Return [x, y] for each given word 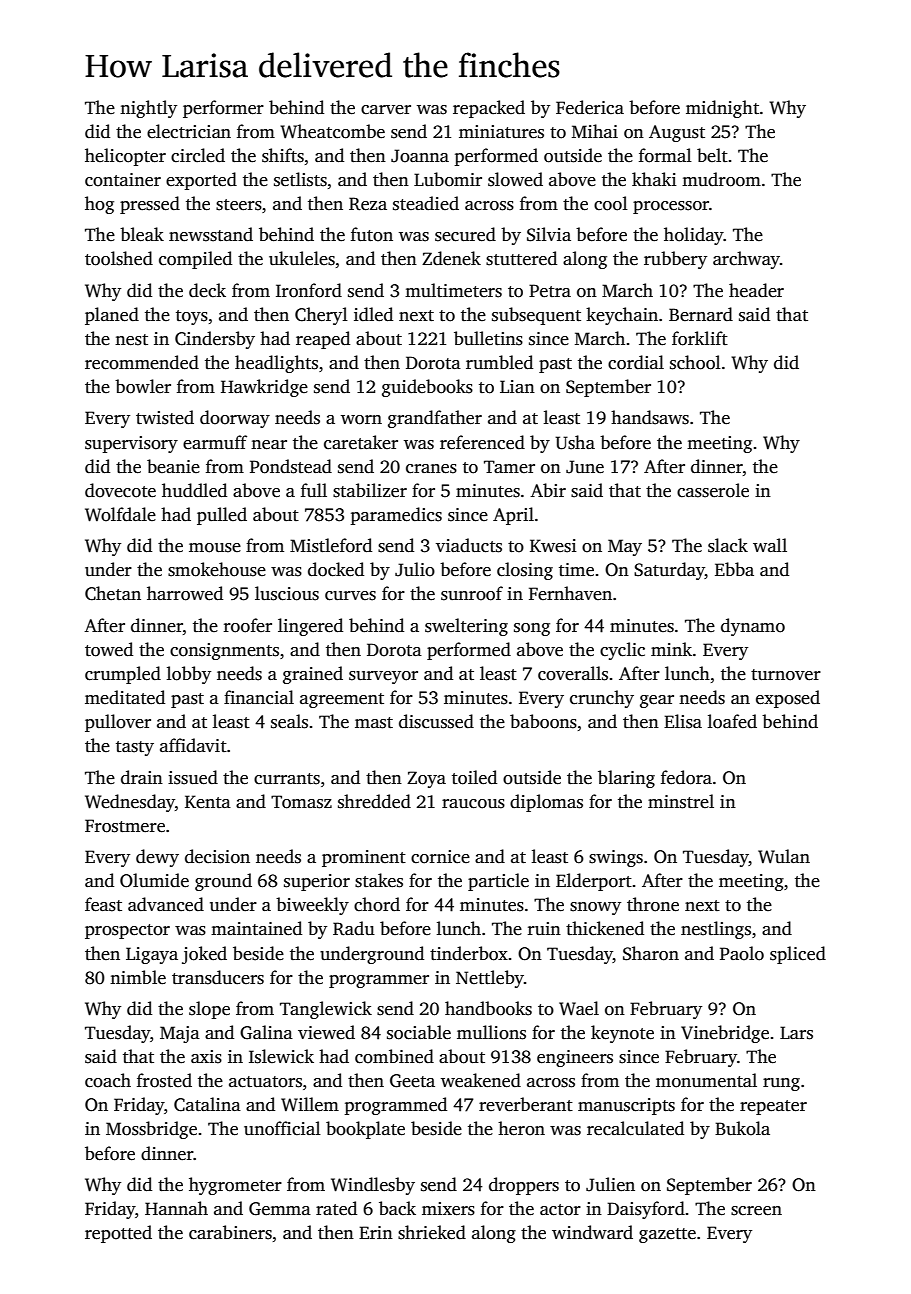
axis [206, 1057]
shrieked [432, 1232]
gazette [667, 1235]
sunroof [472, 593]
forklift [700, 338]
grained [313, 675]
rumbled [499, 362]
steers [239, 205]
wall [770, 545]
